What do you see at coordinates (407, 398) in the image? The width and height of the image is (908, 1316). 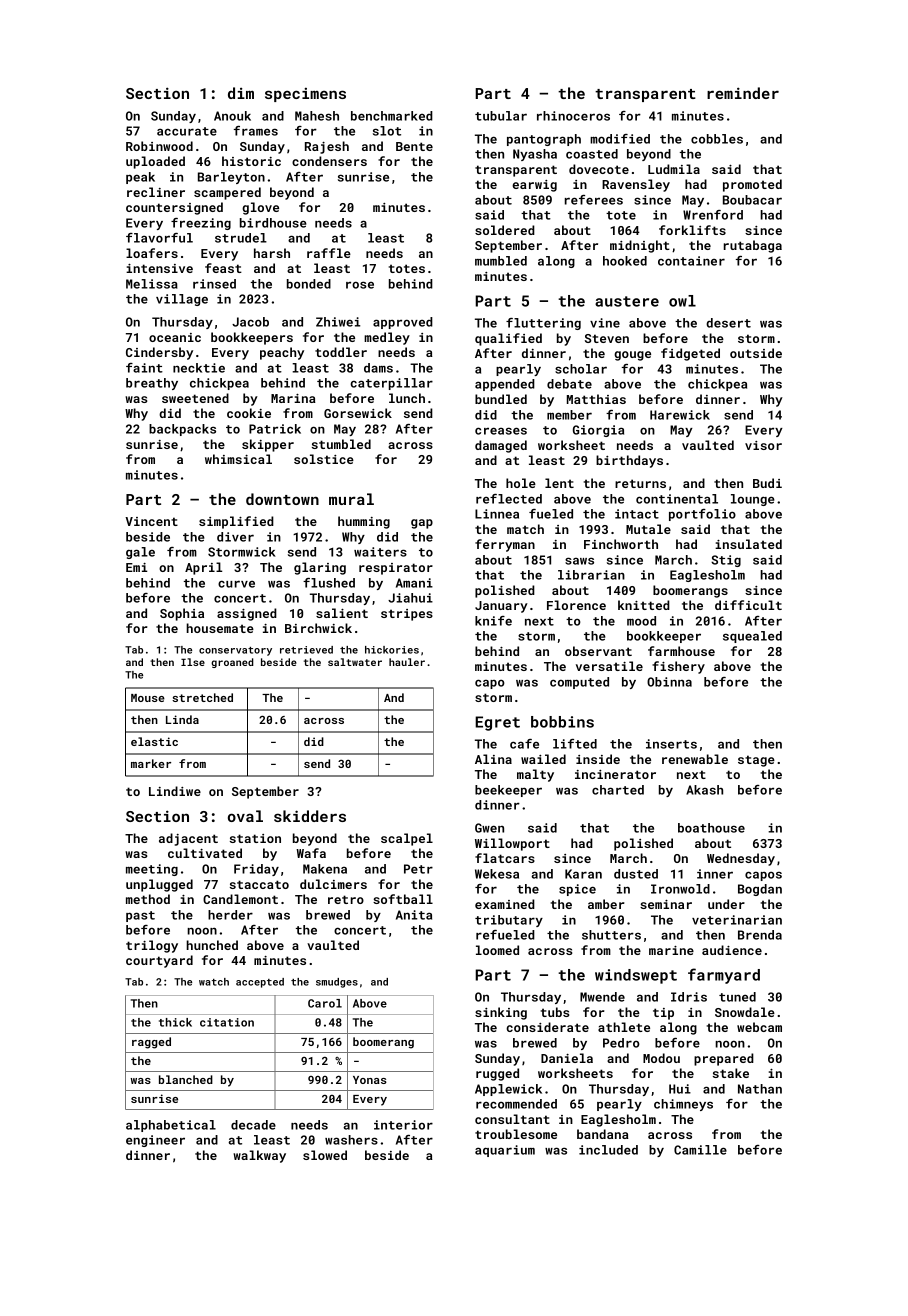 I see `lunch` at bounding box center [407, 398].
